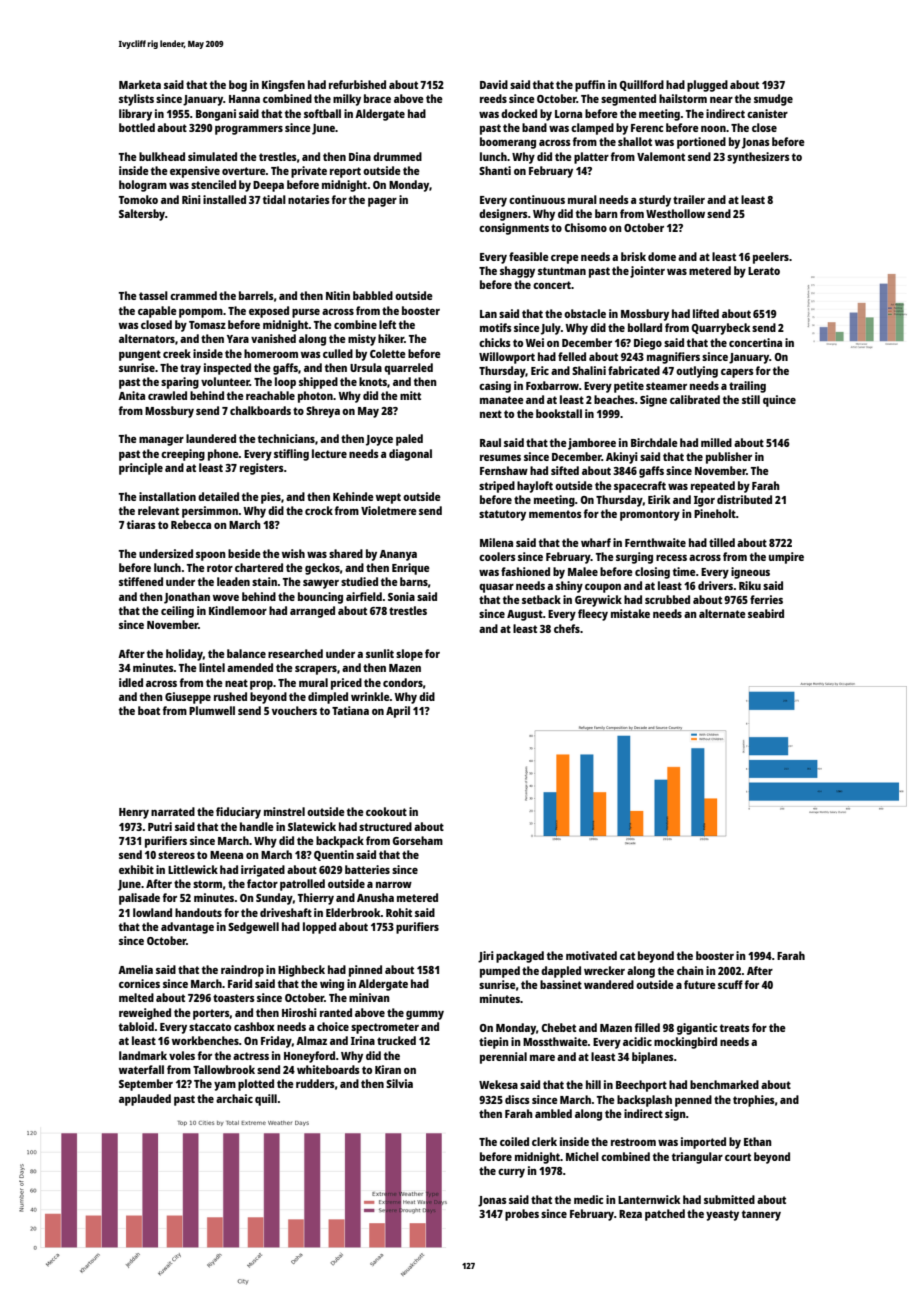  Describe the element at coordinates (504, 470) in the screenshot. I see `Fernshaw` at that location.
